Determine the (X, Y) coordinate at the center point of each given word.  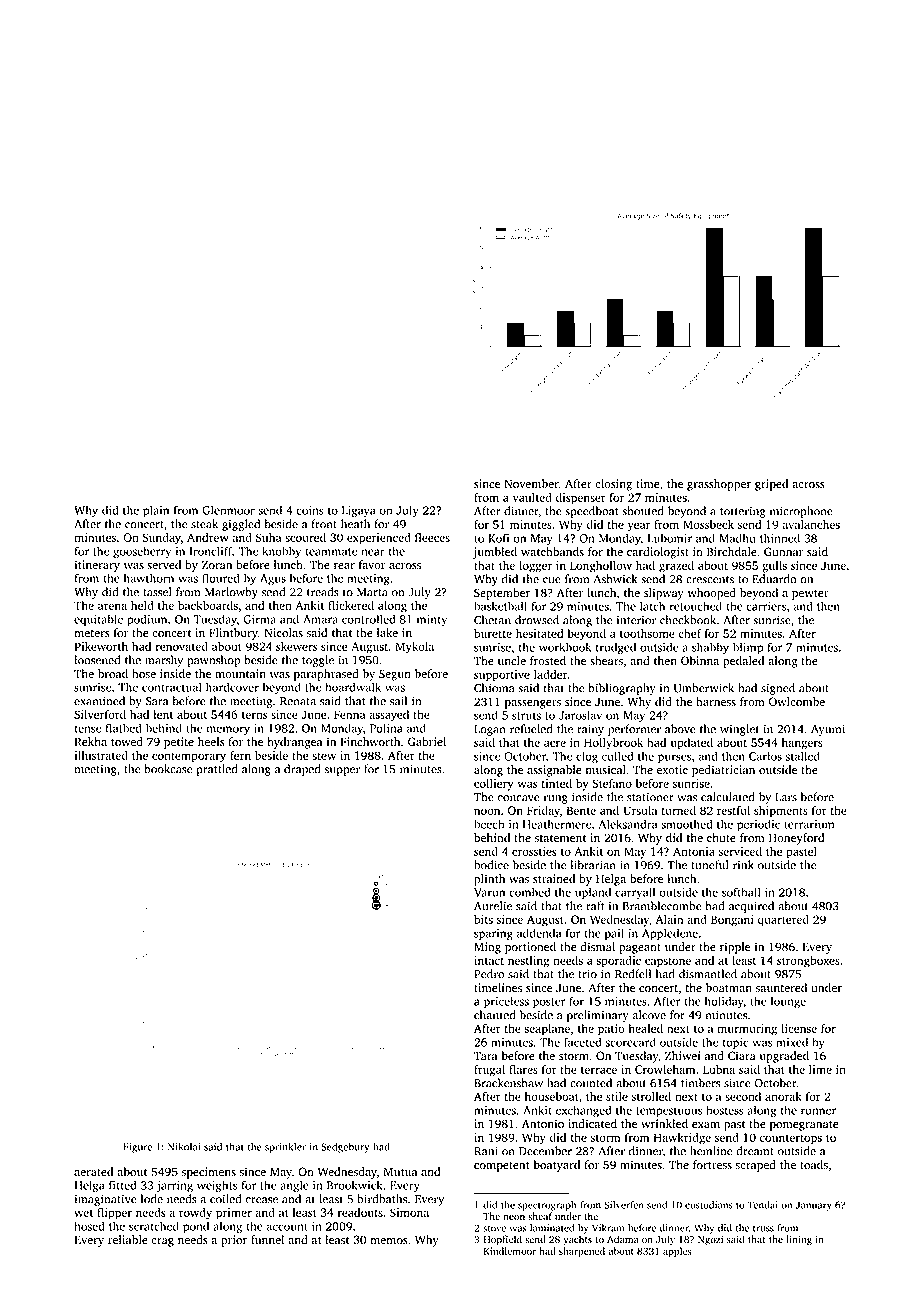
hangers (802, 744)
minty (432, 620)
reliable (128, 1240)
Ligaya (359, 512)
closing (613, 485)
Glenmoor (228, 510)
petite (179, 743)
